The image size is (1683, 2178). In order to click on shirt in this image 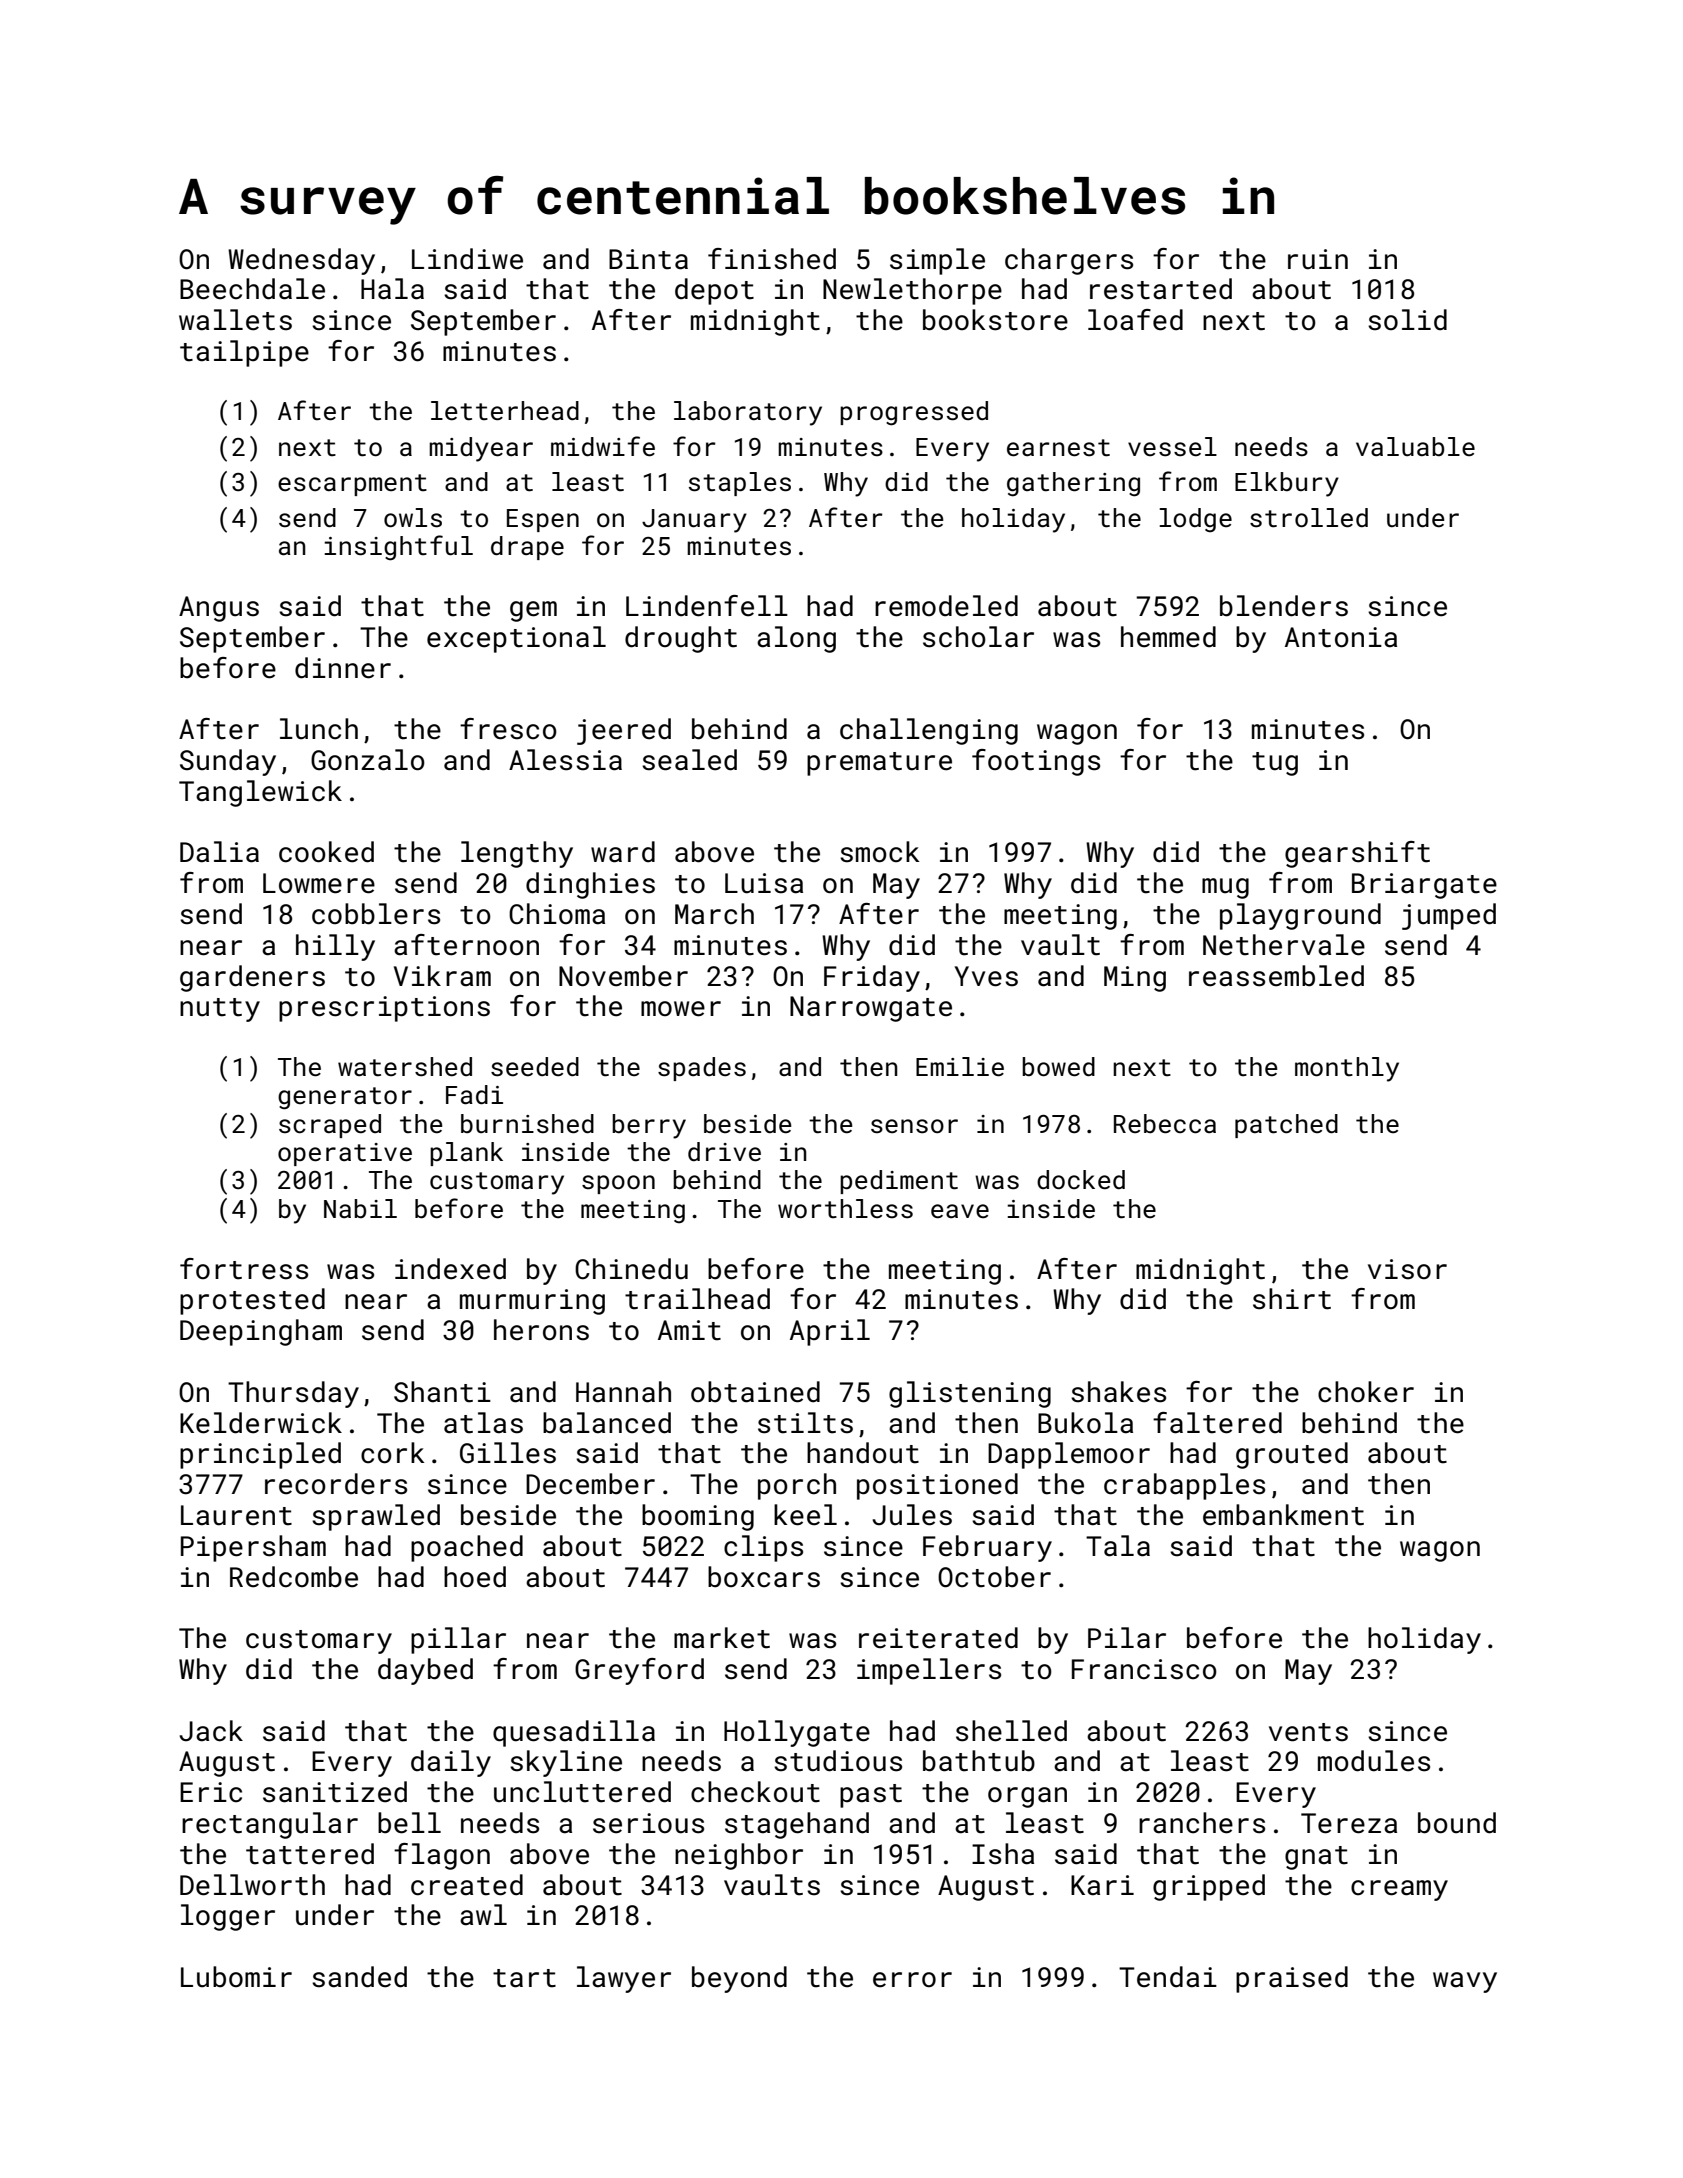, I will do `click(1292, 1299)`.
